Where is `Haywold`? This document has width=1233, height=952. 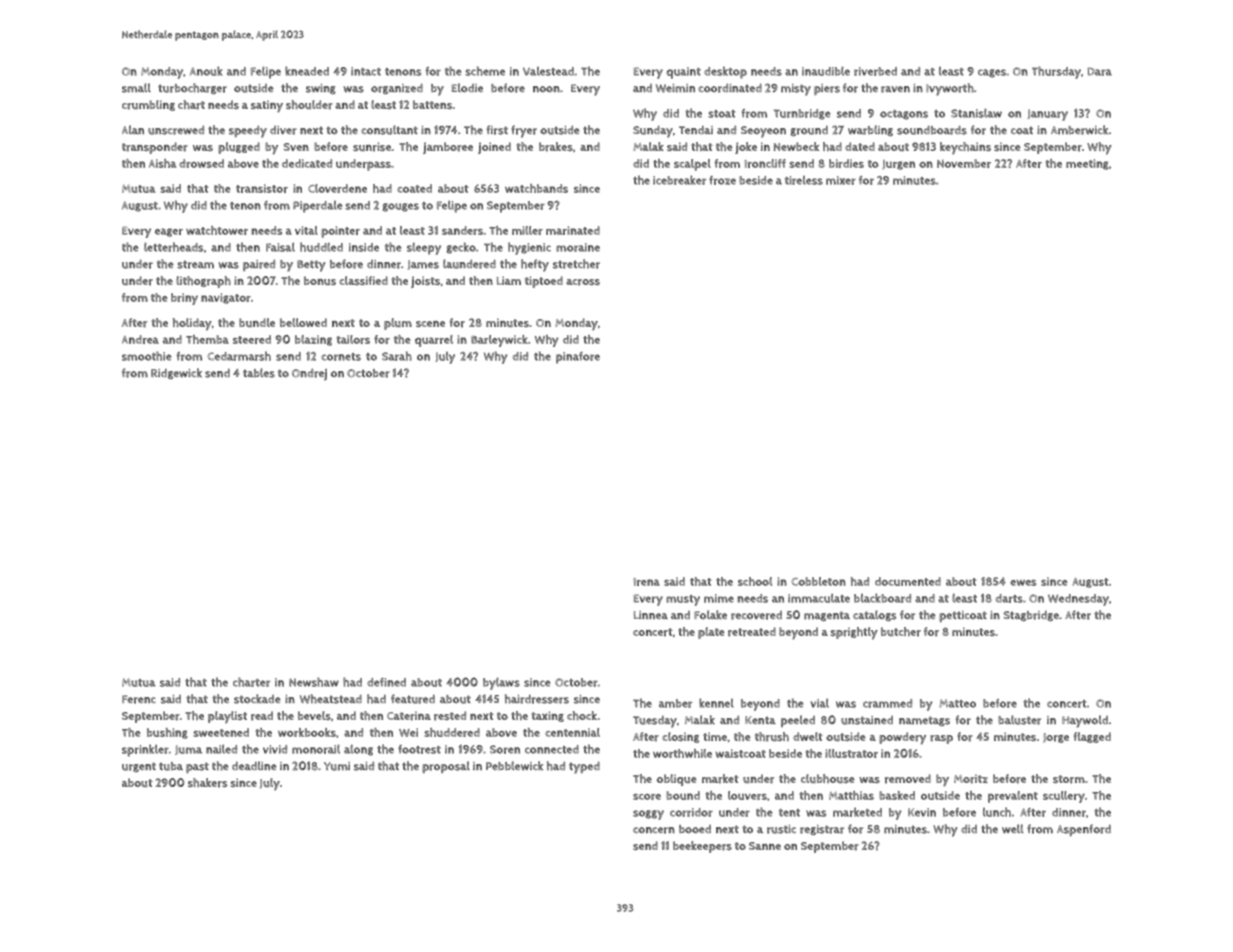
Haywold is located at coordinates (1085, 721).
